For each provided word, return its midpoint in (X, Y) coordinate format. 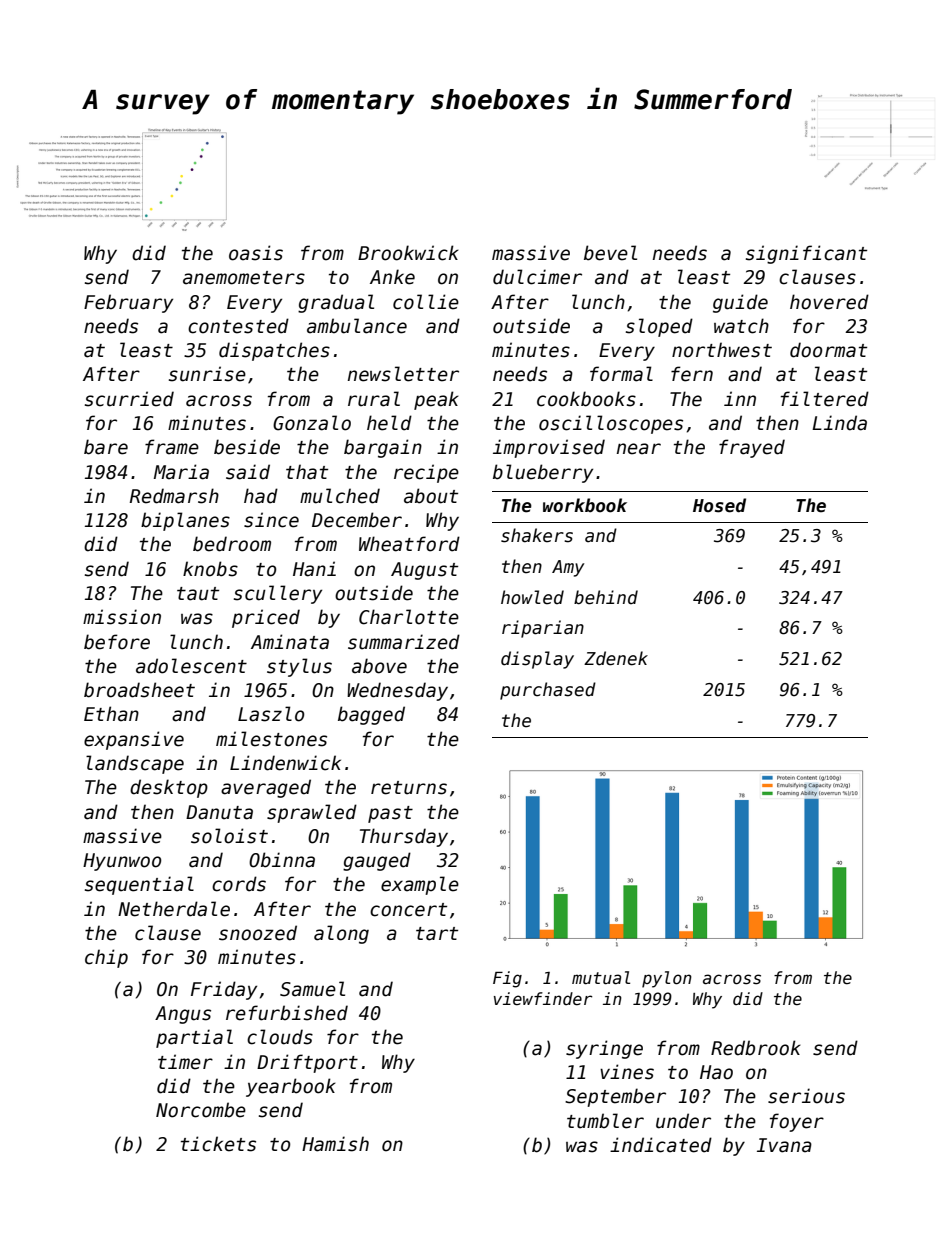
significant (806, 254)
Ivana (784, 1145)
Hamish (335, 1144)
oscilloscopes (611, 424)
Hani (314, 569)
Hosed (719, 505)
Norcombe (201, 1110)
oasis (256, 253)
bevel (610, 253)
